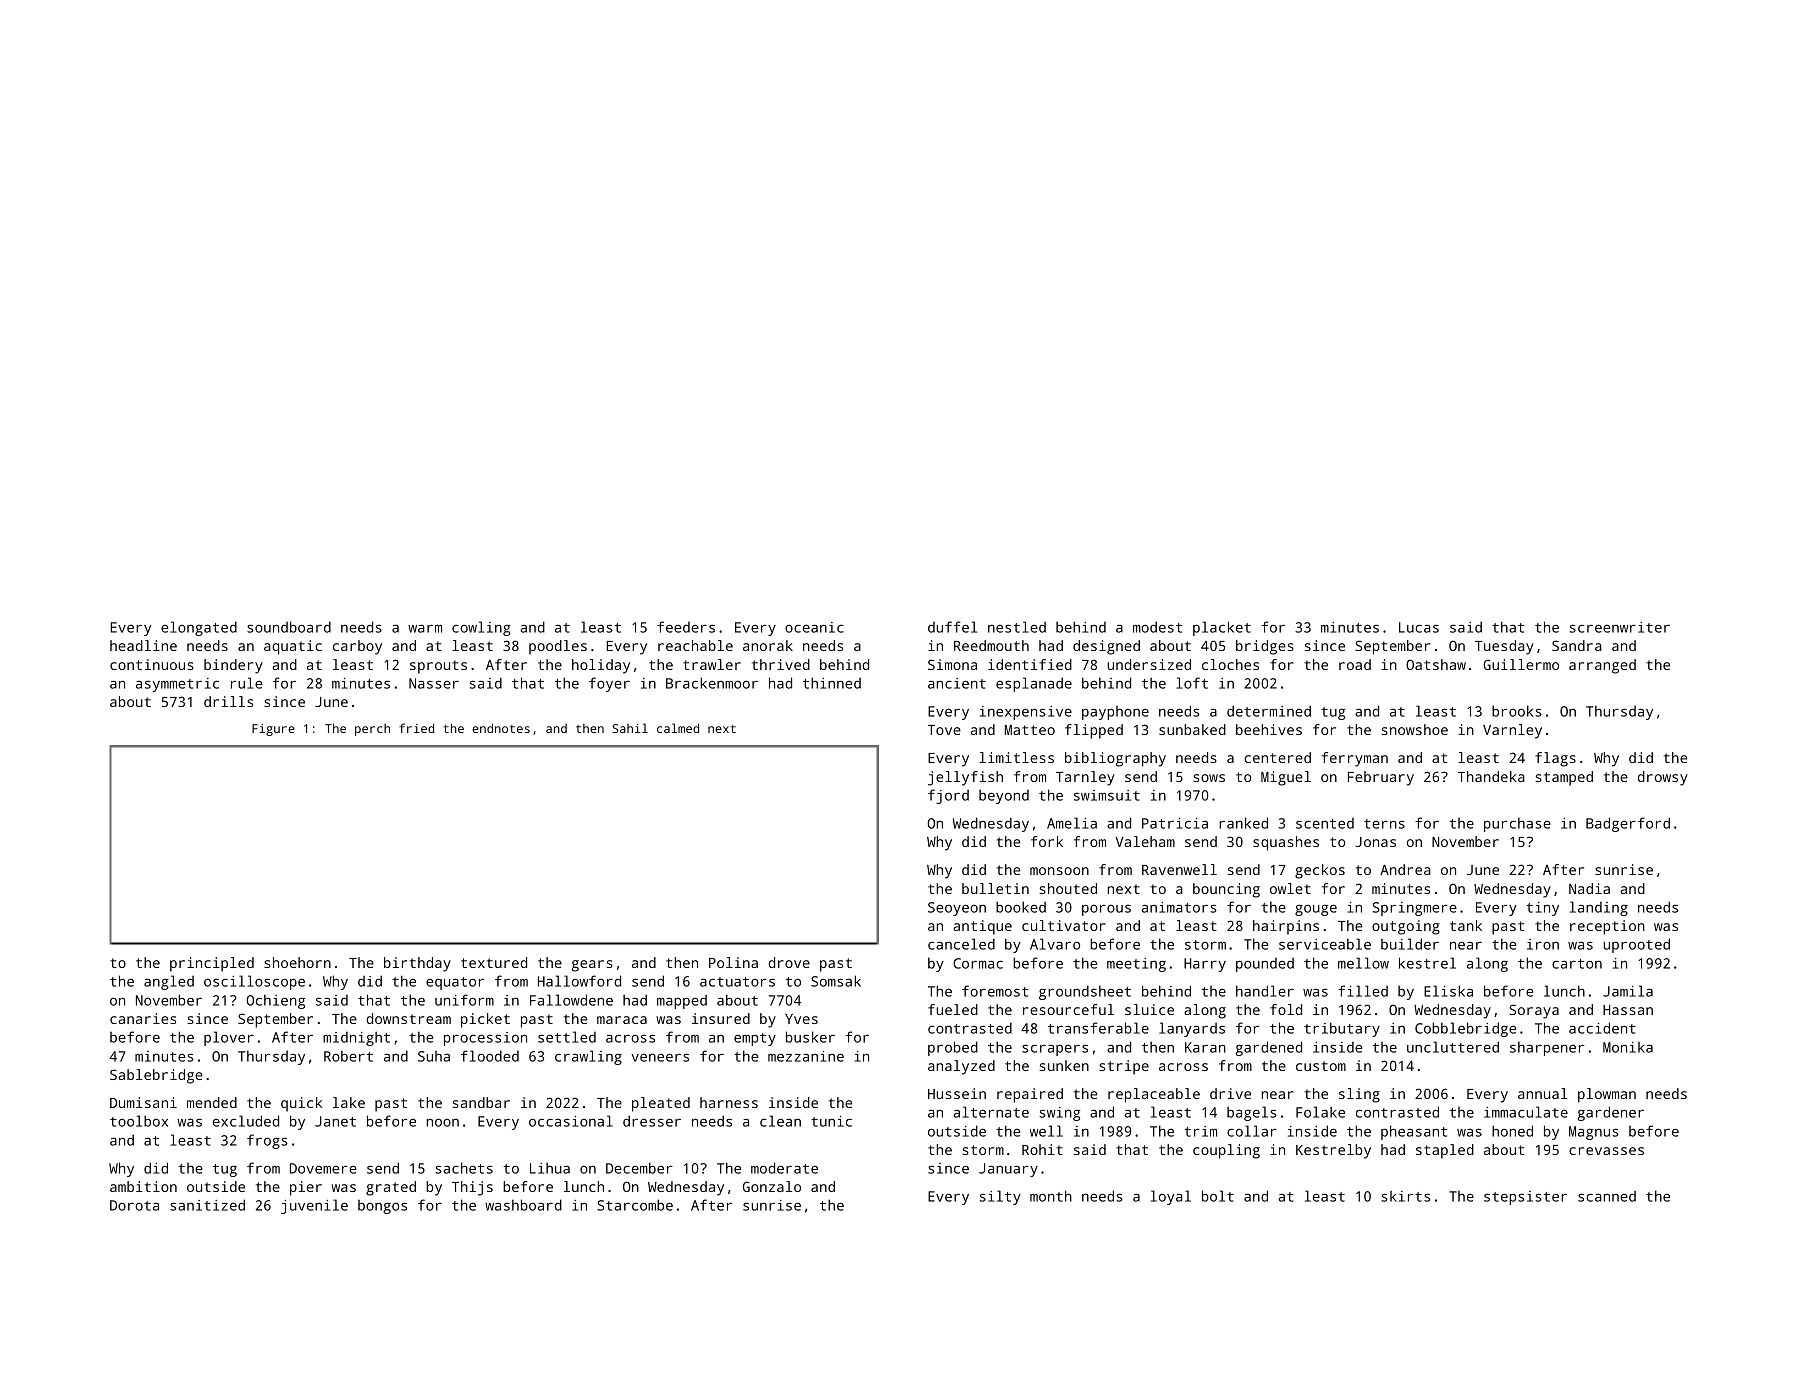 This screenshot has width=1806, height=1395. Describe the element at coordinates (139, 1121) in the screenshot. I see `toolbox` at that location.
